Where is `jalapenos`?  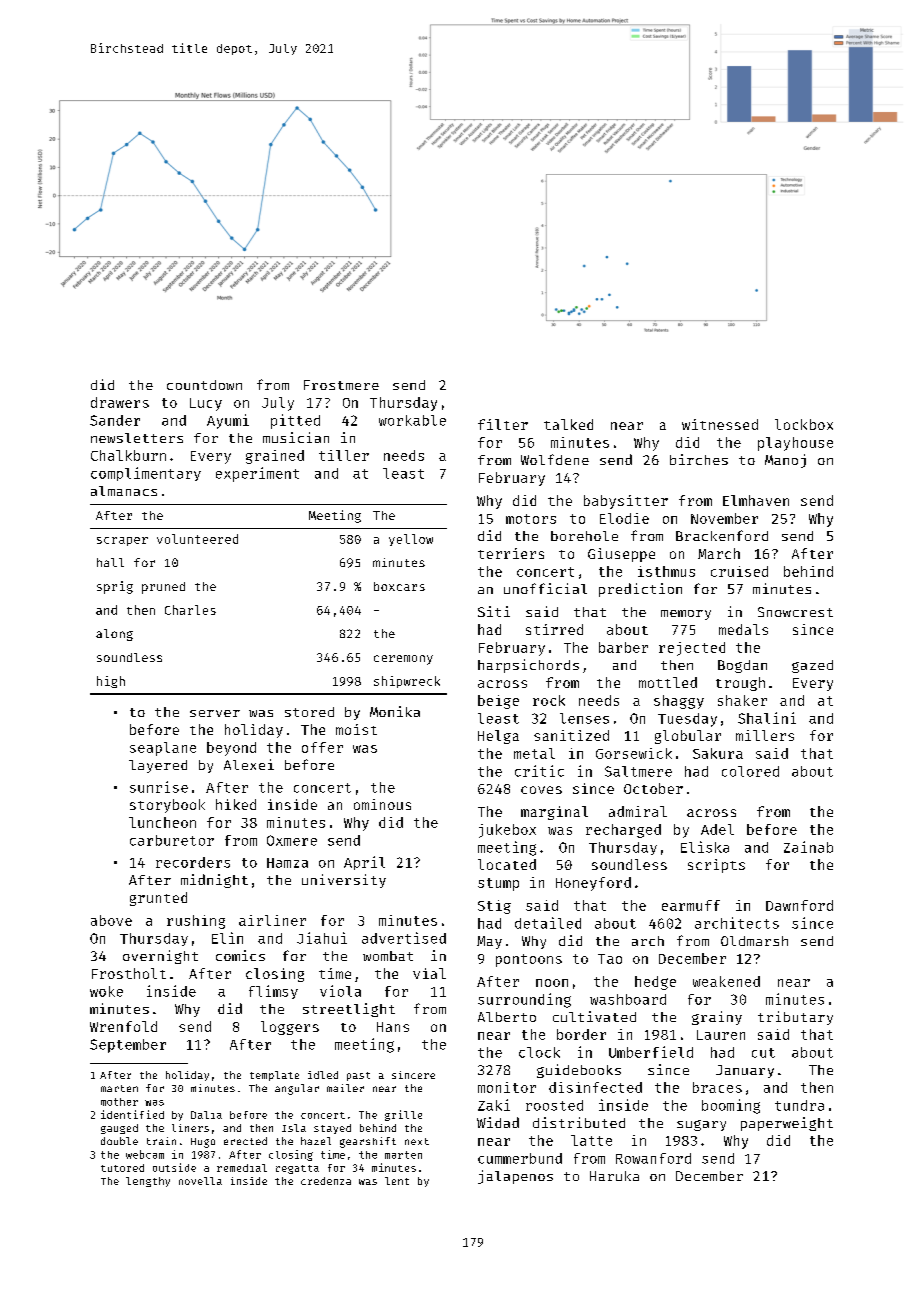
jalapenos is located at coordinates (515, 1177).
